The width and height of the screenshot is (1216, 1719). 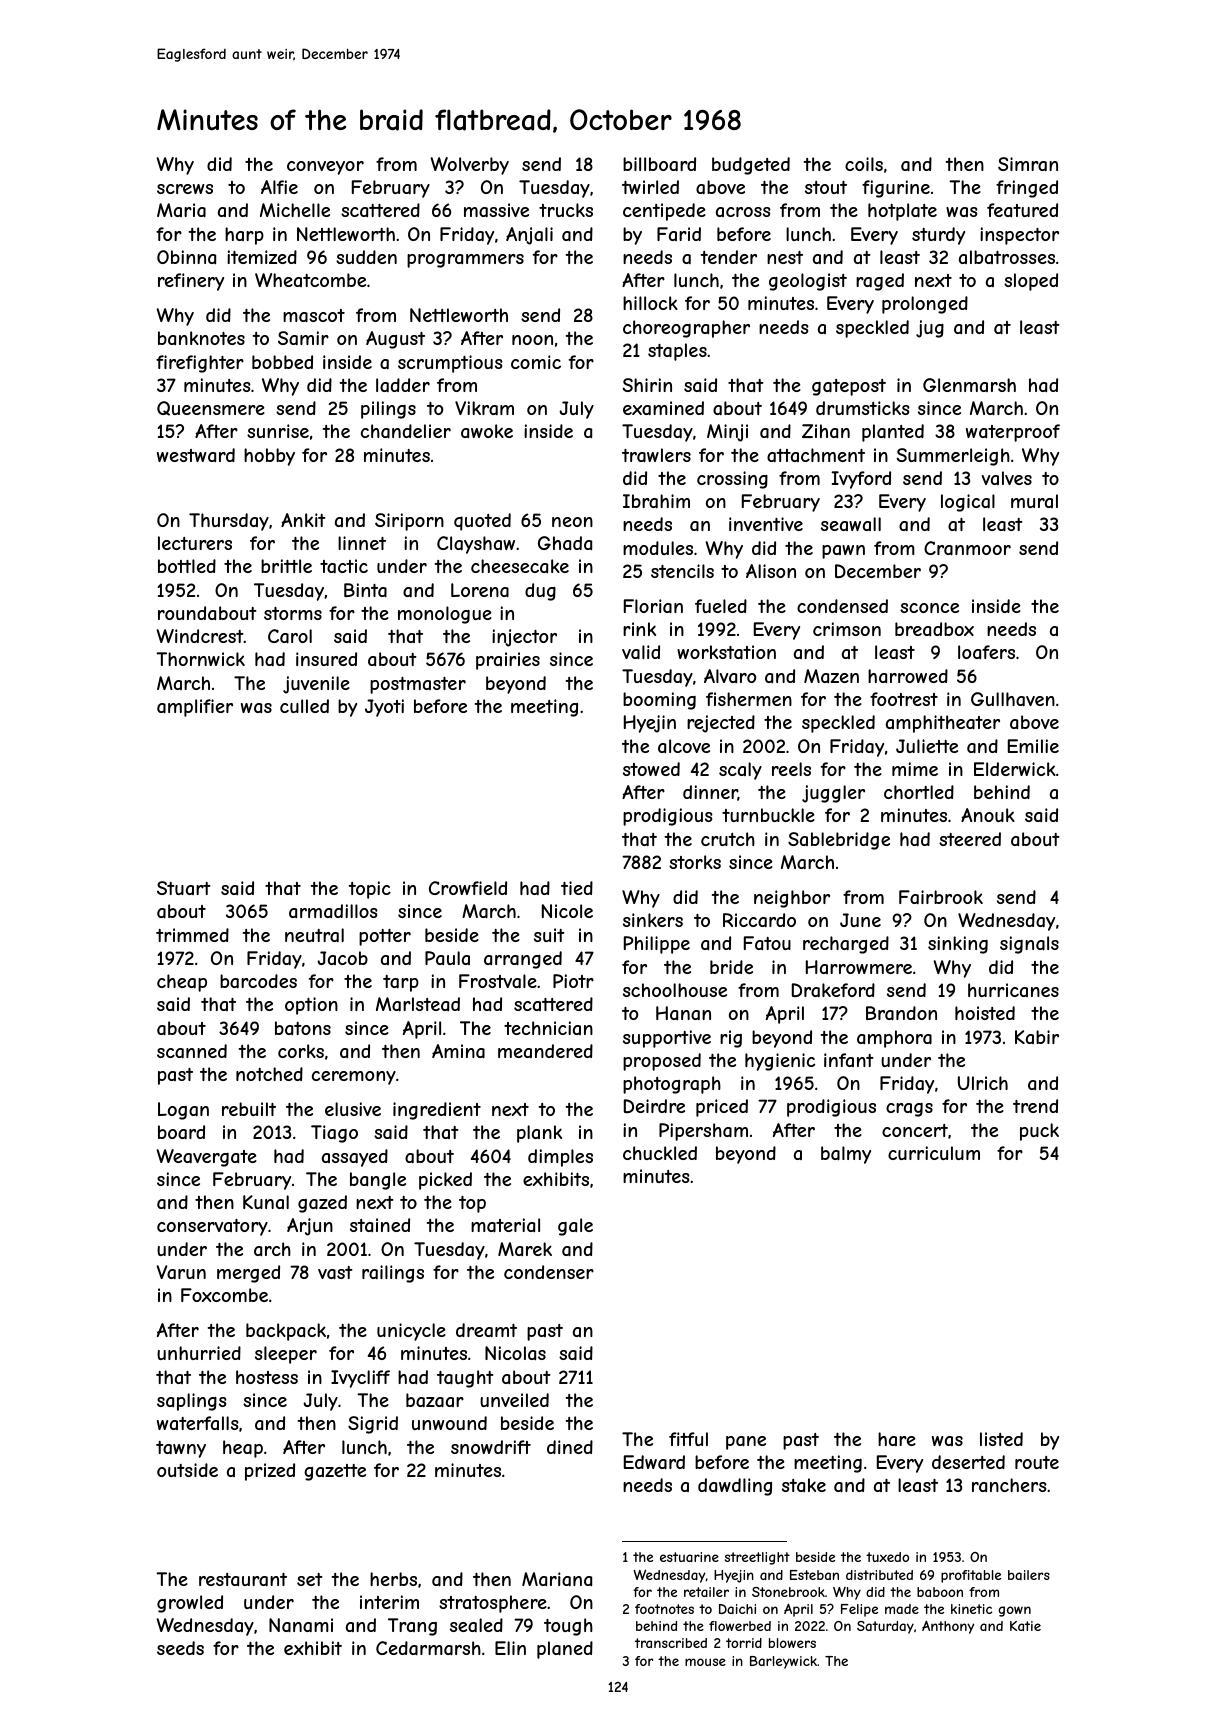 What do you see at coordinates (515, 1353) in the screenshot?
I see `Nicolas` at bounding box center [515, 1353].
